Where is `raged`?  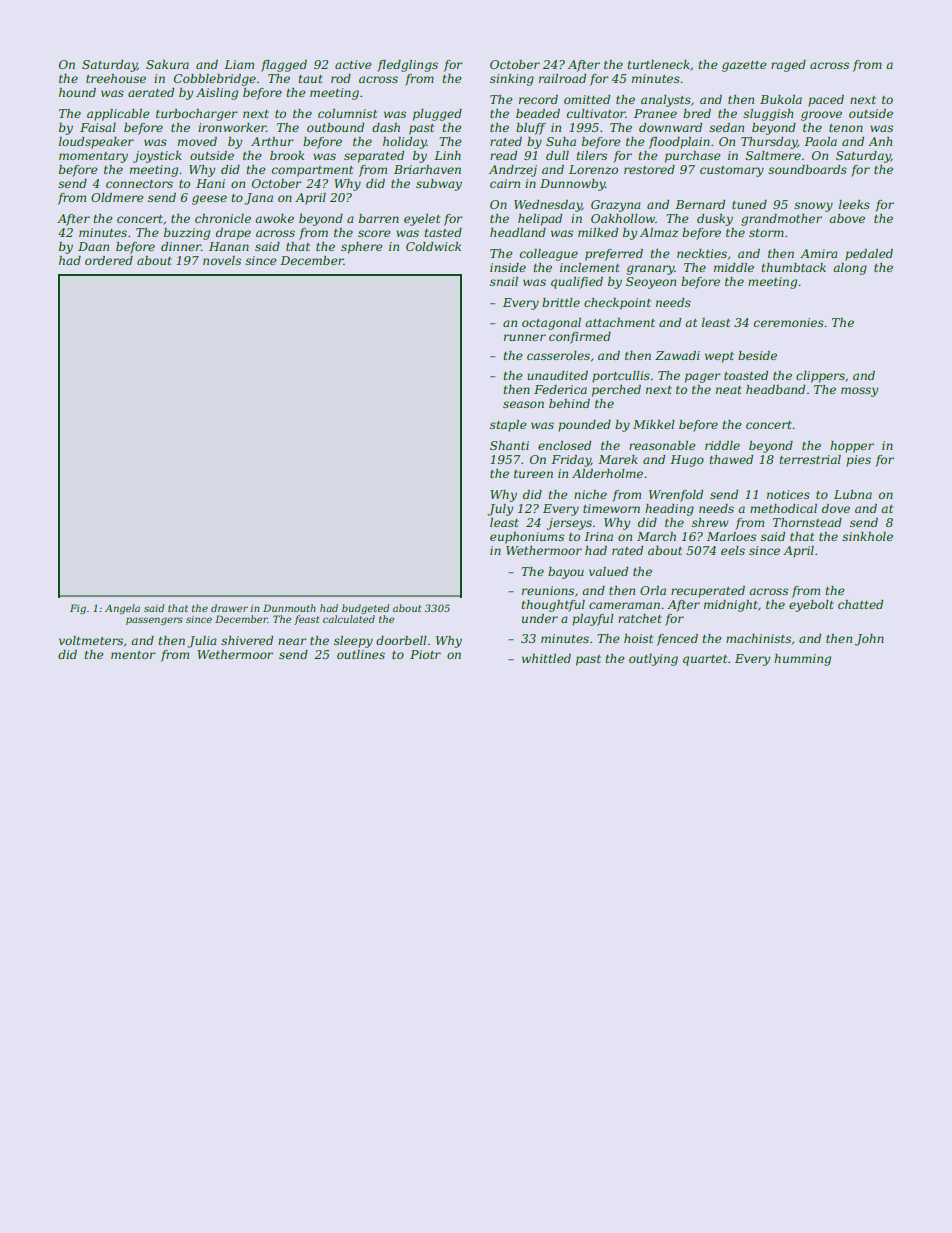 raged is located at coordinates (788, 66).
